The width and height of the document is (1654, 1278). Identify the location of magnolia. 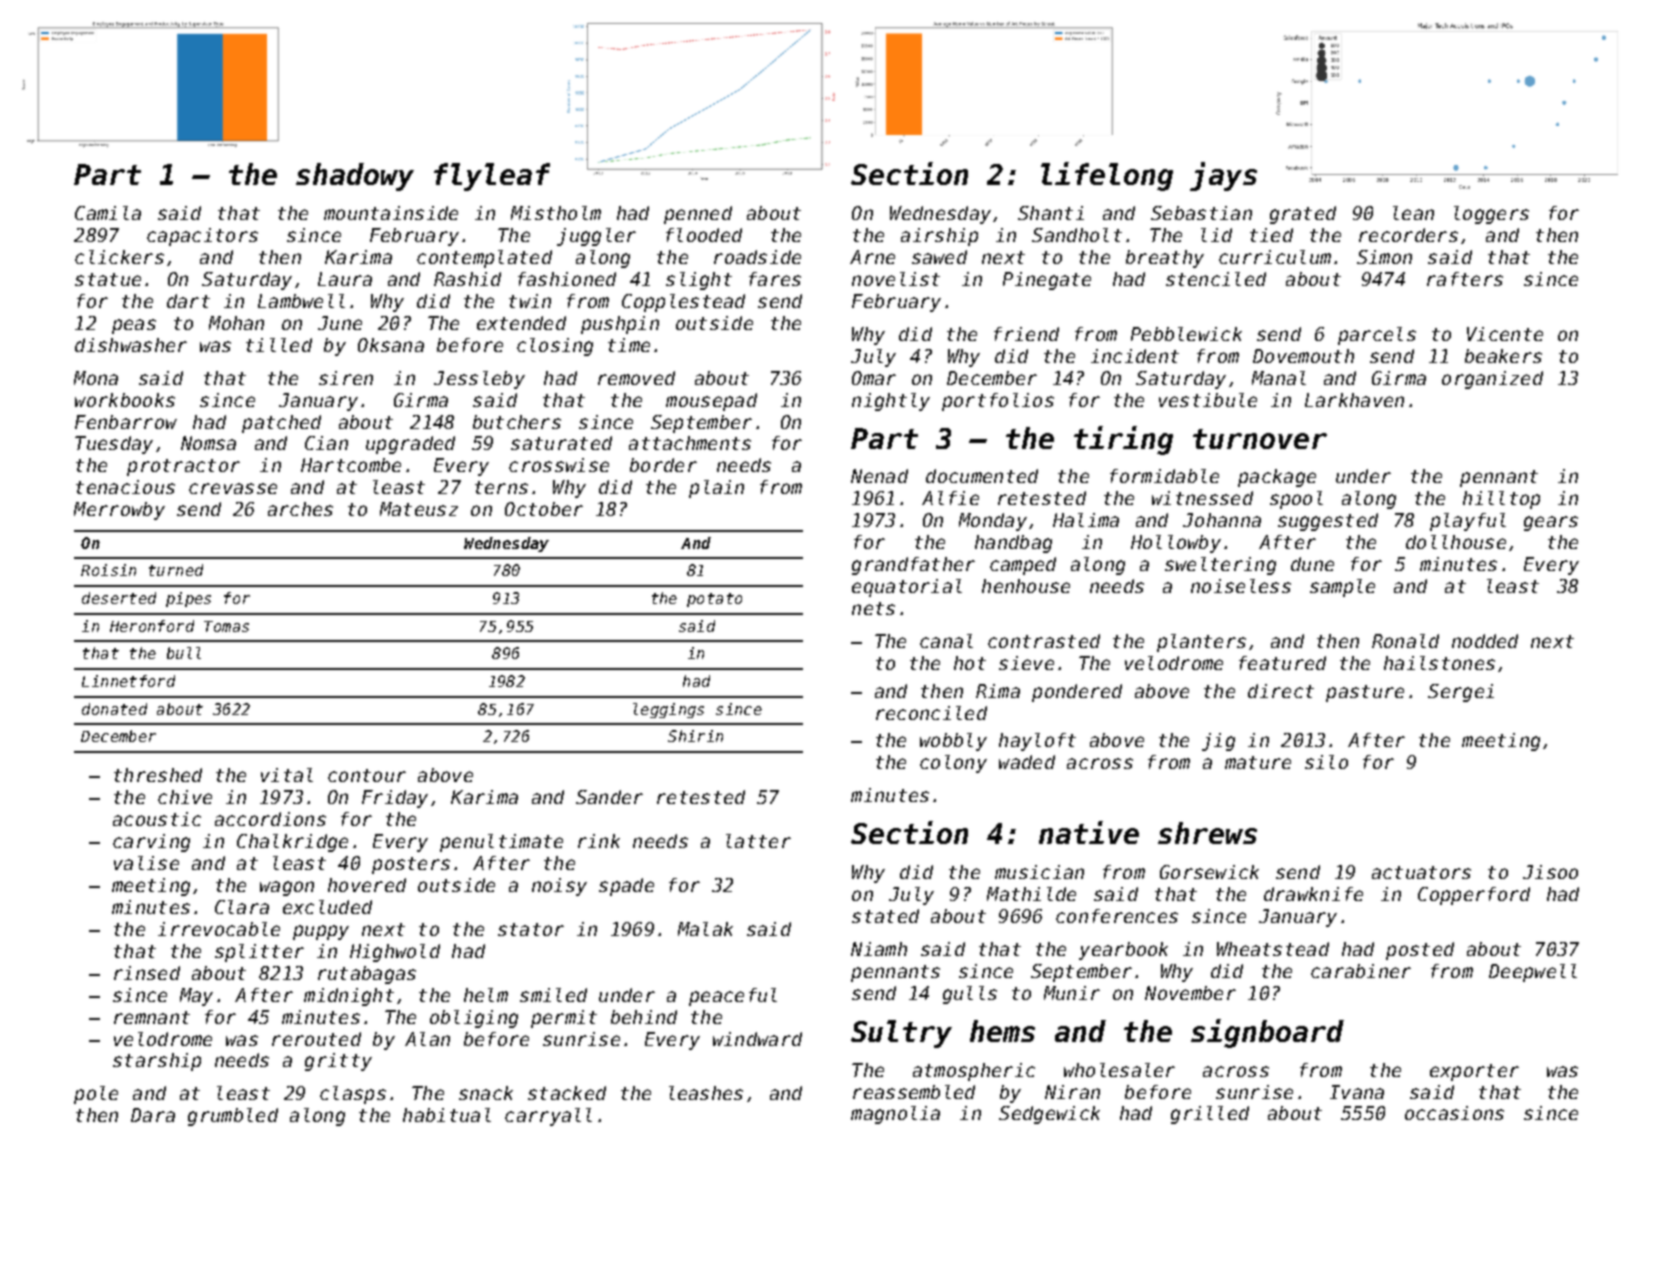
(895, 1115).
